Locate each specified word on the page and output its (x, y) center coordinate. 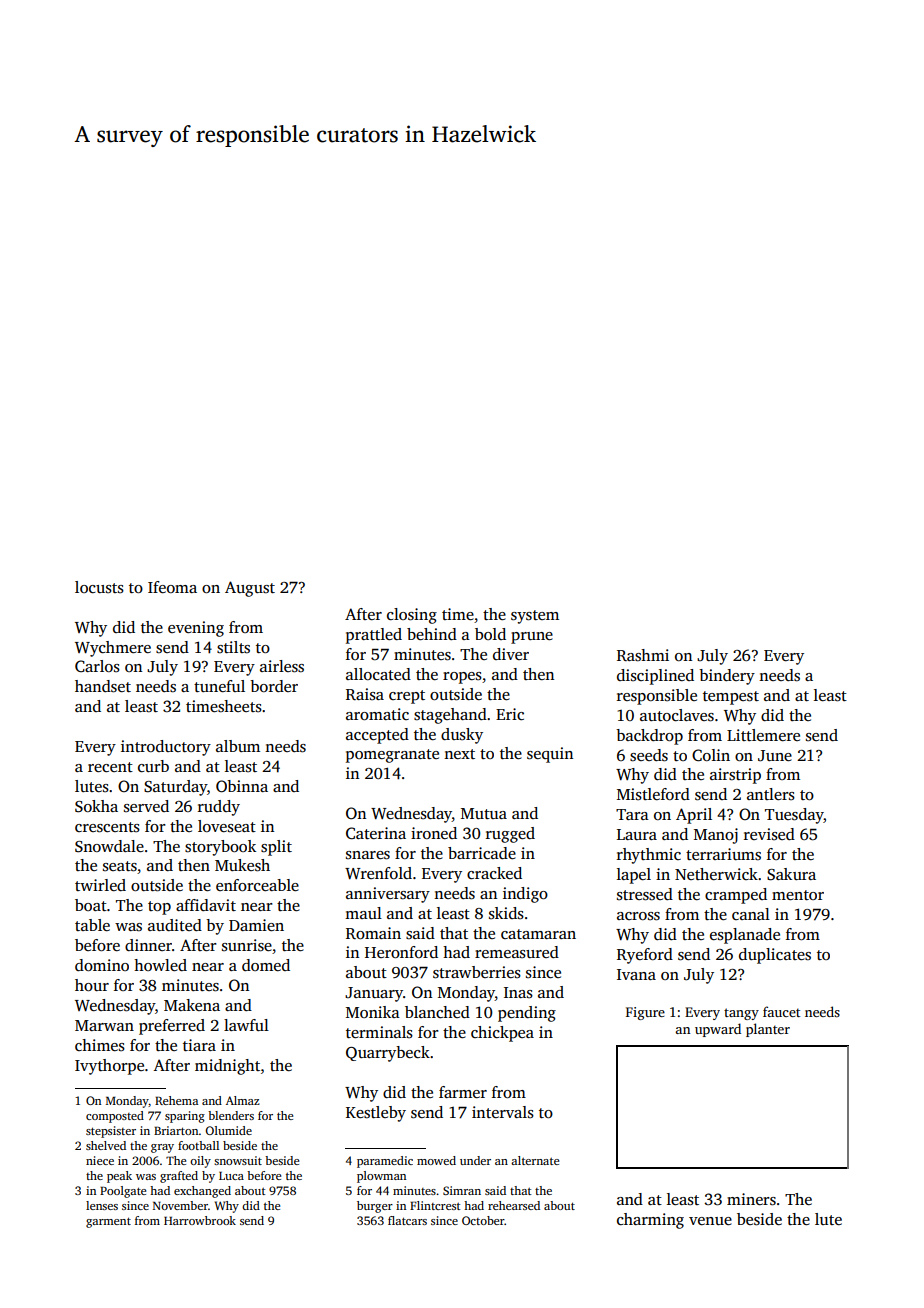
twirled (100, 885)
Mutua (484, 813)
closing (412, 616)
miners (751, 1199)
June (775, 756)
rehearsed (514, 1205)
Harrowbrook (200, 1220)
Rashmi (643, 655)
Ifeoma (172, 587)
